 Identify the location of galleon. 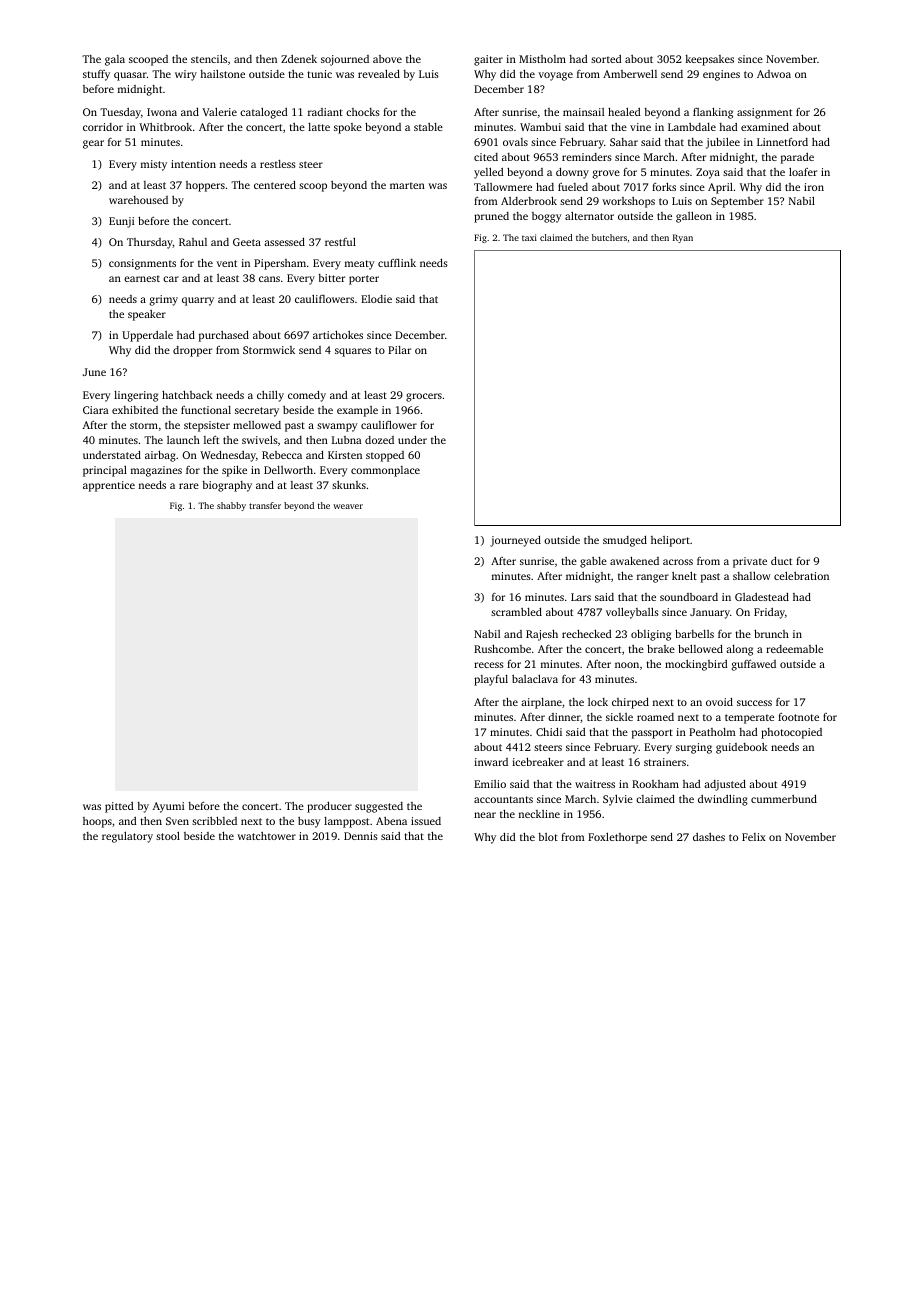
(694, 217).
